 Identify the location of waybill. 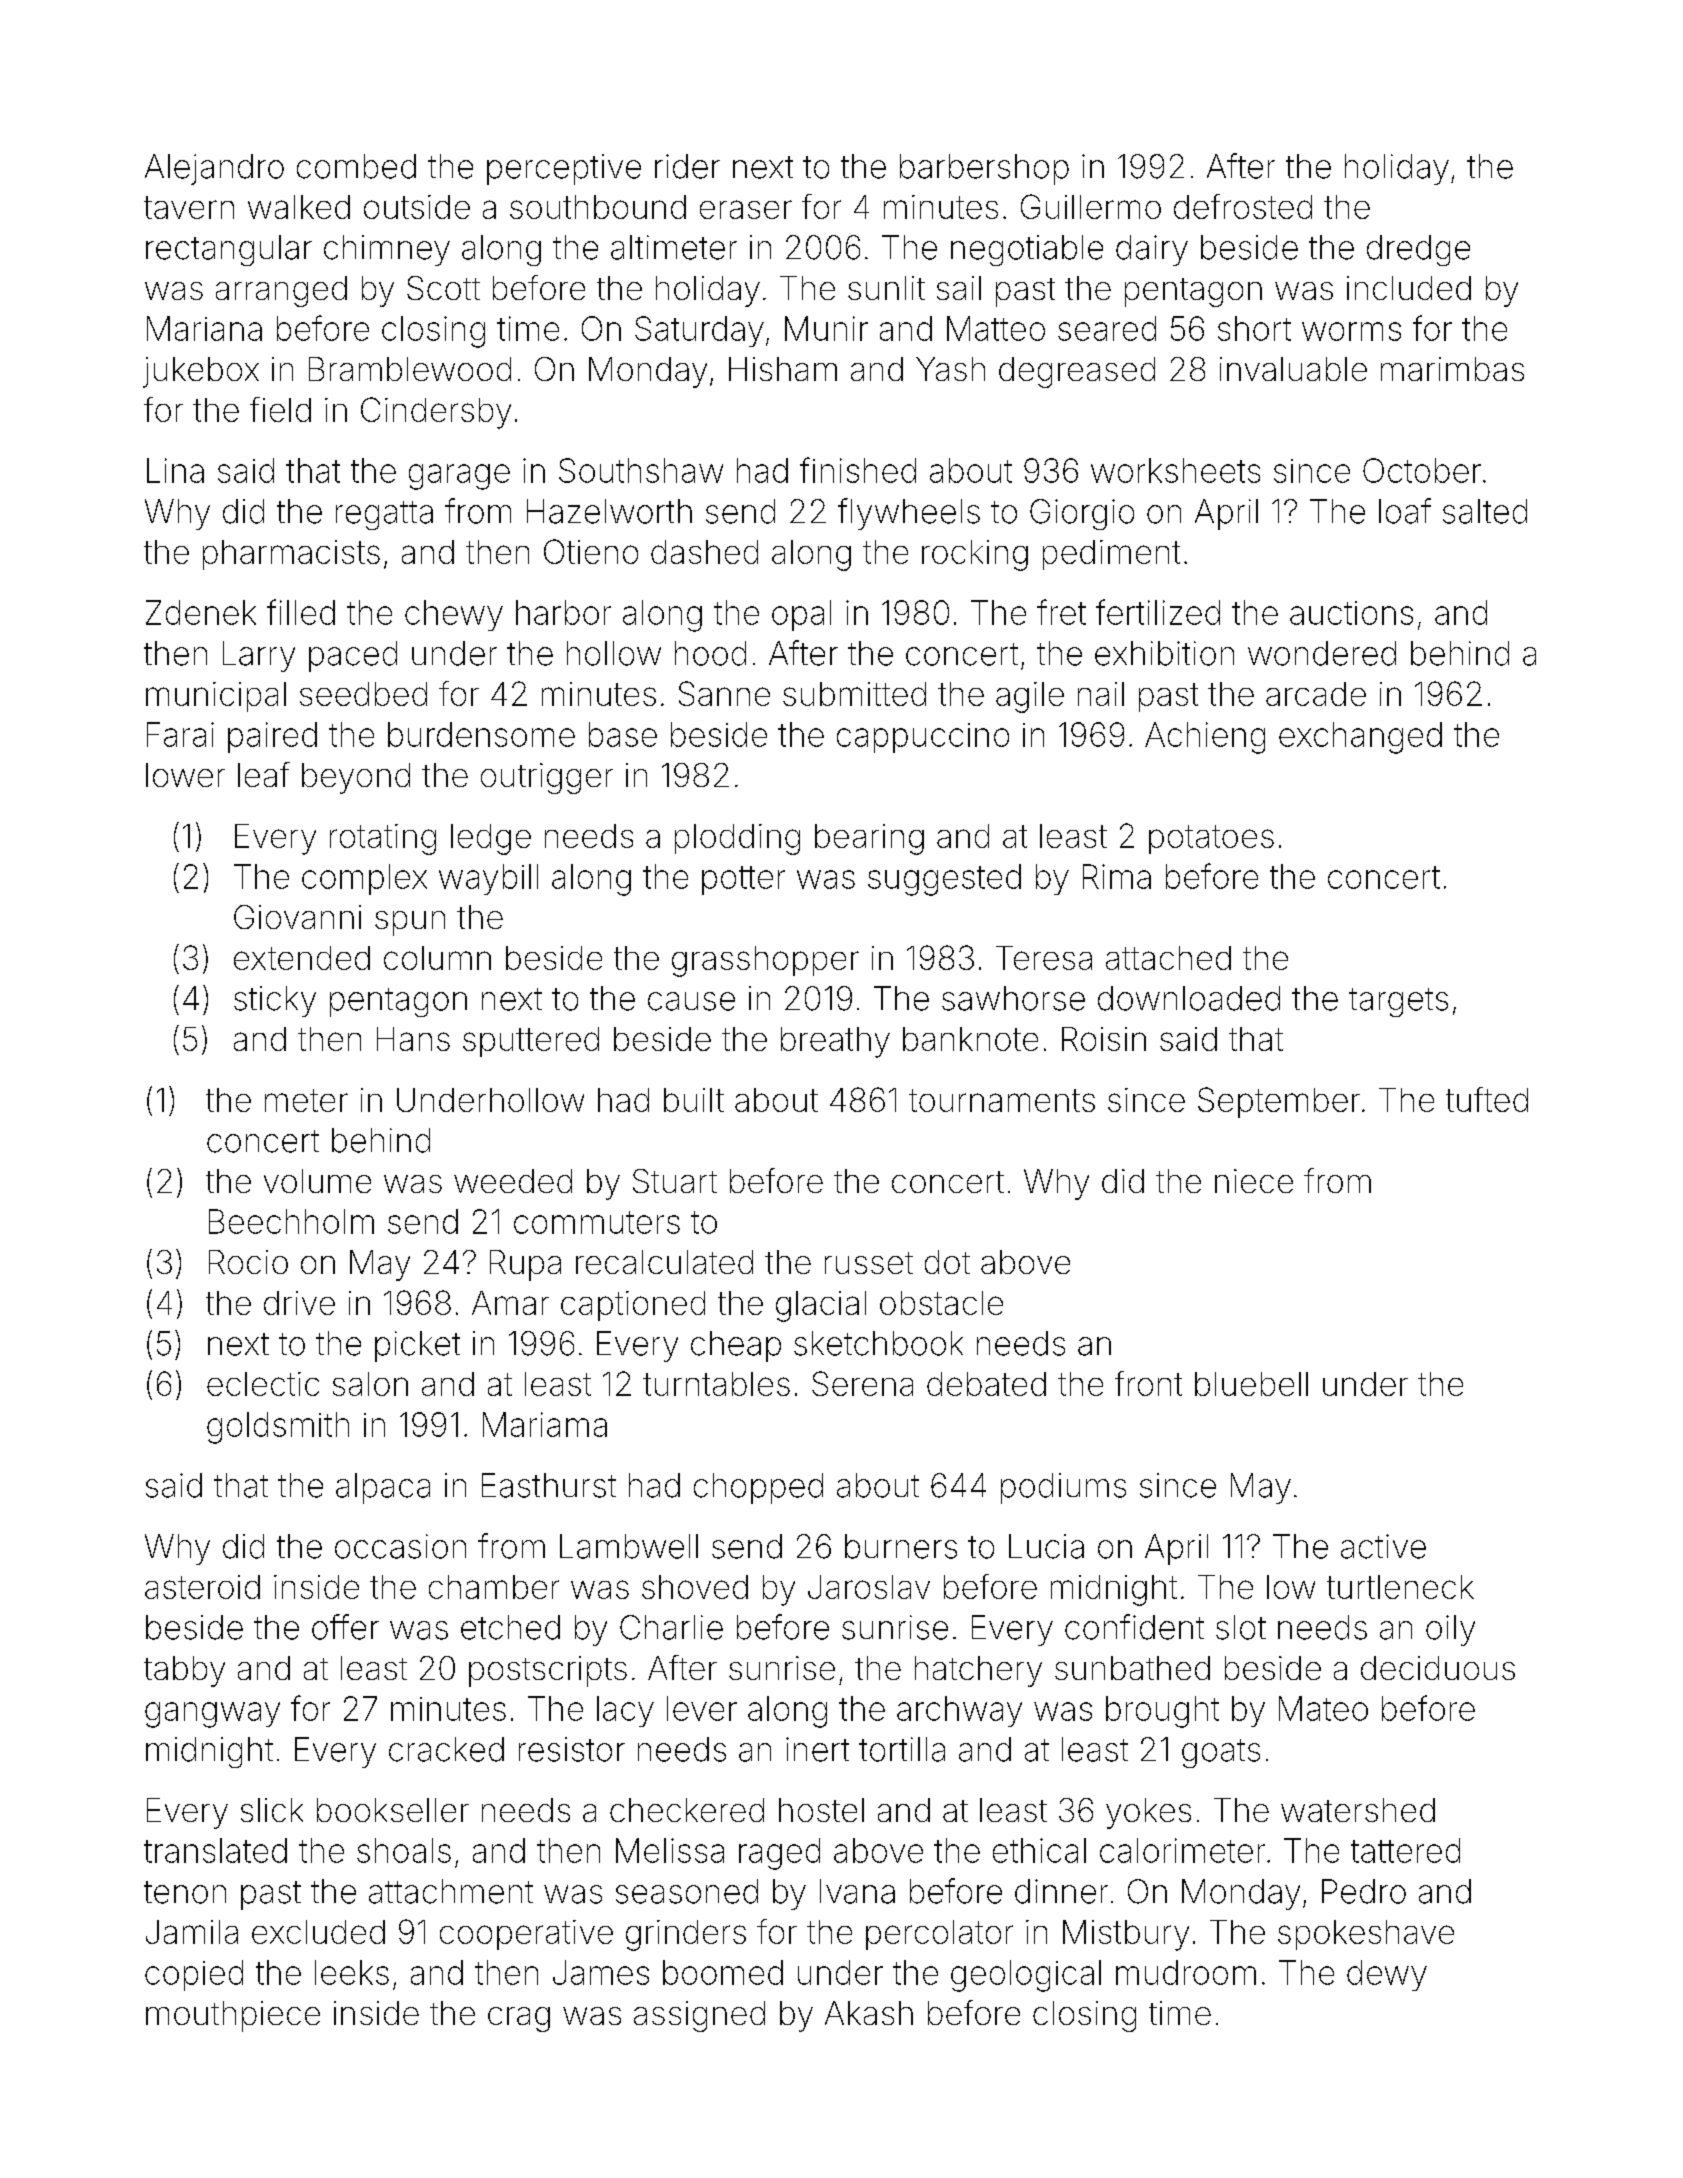
(488, 879).
